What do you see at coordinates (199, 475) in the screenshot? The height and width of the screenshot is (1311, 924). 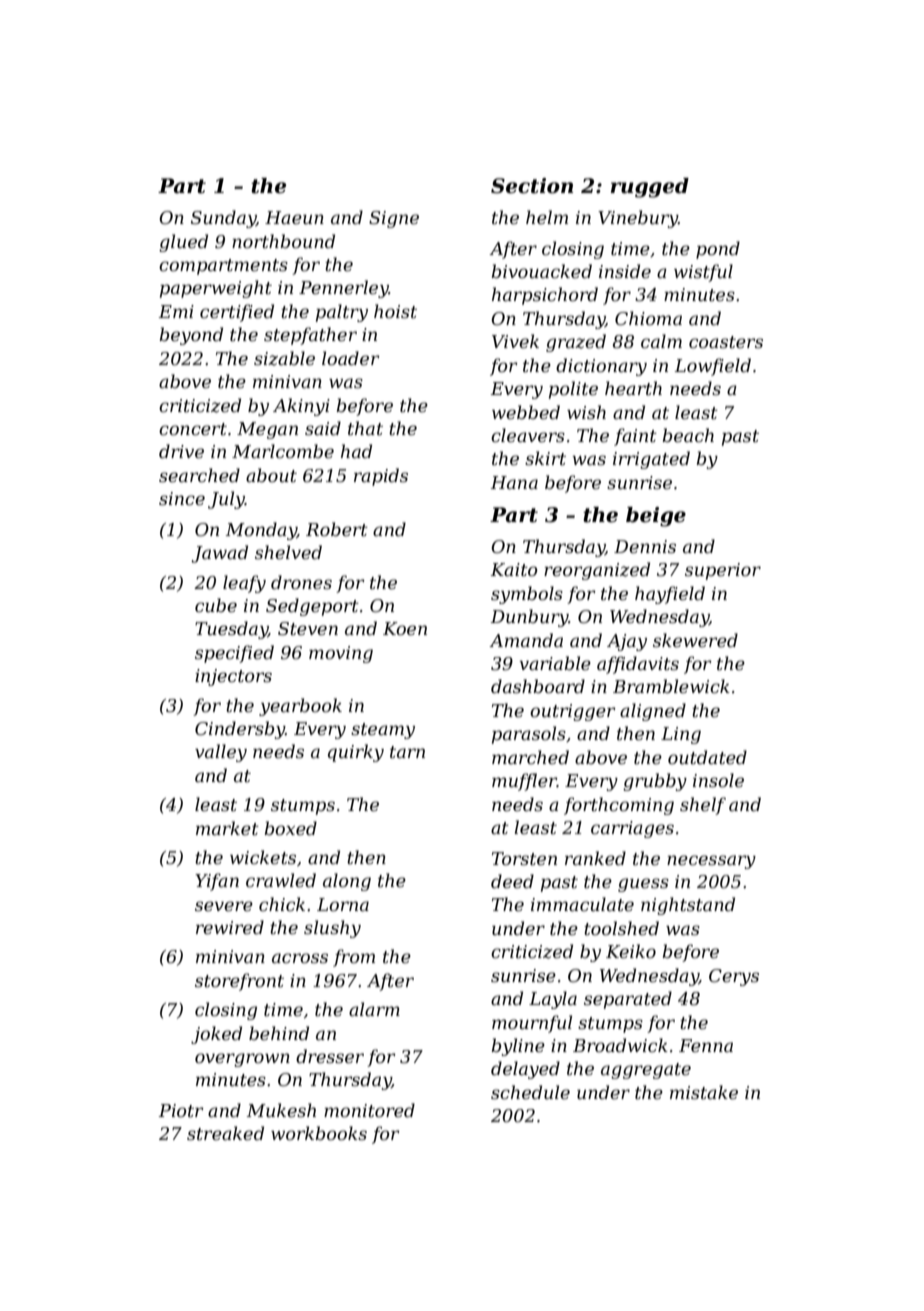 I see `searched` at bounding box center [199, 475].
